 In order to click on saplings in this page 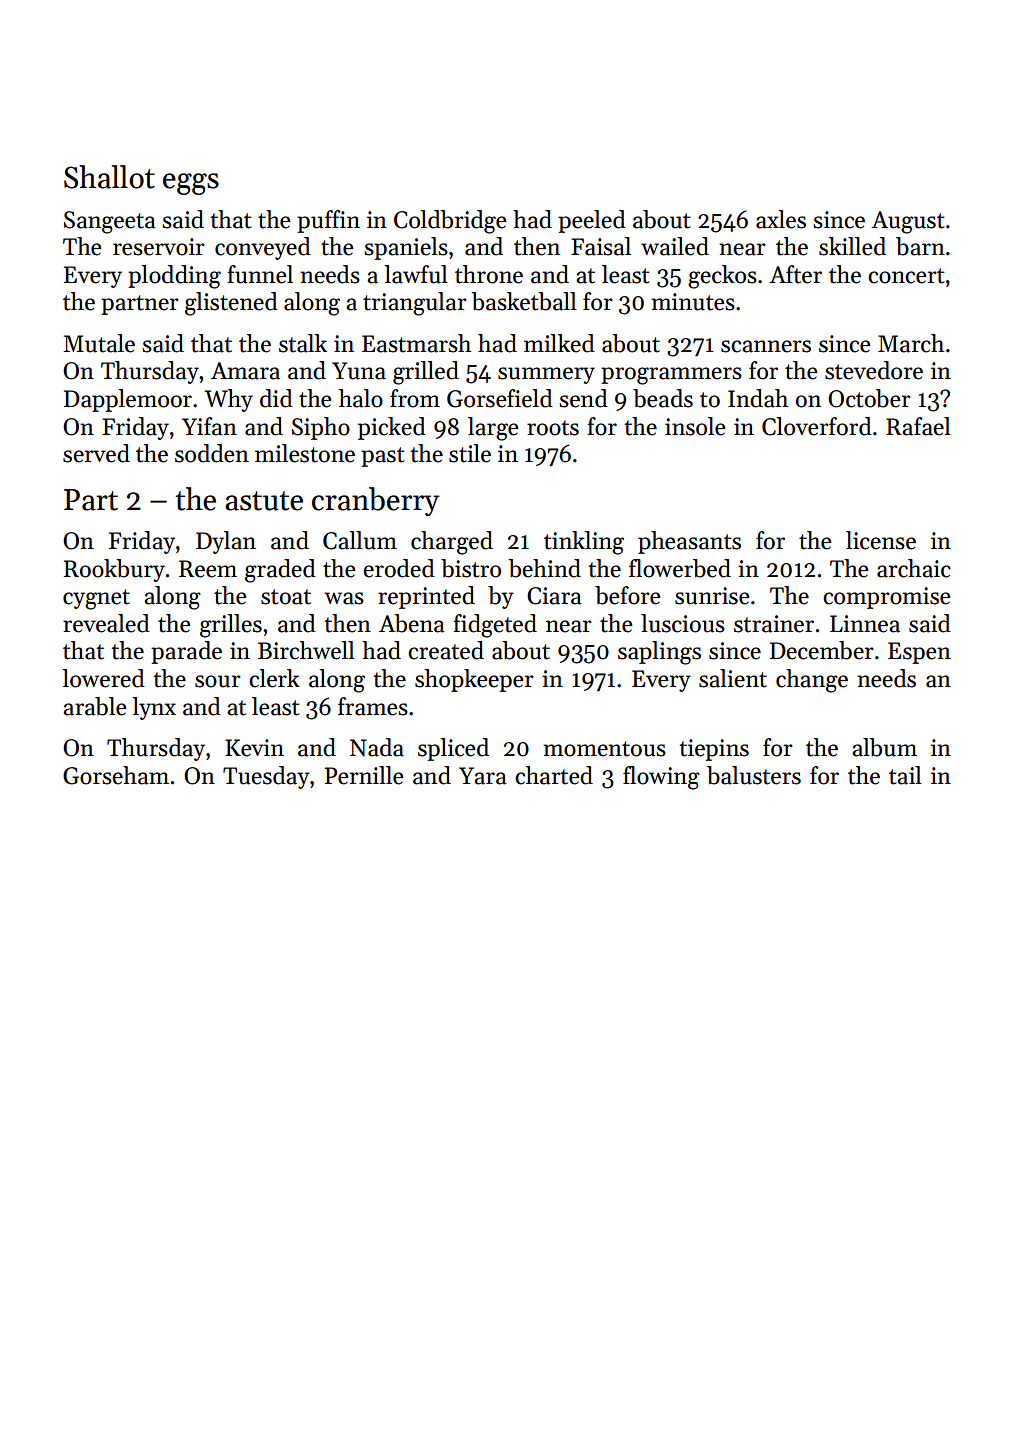, I will do `click(659, 653)`.
